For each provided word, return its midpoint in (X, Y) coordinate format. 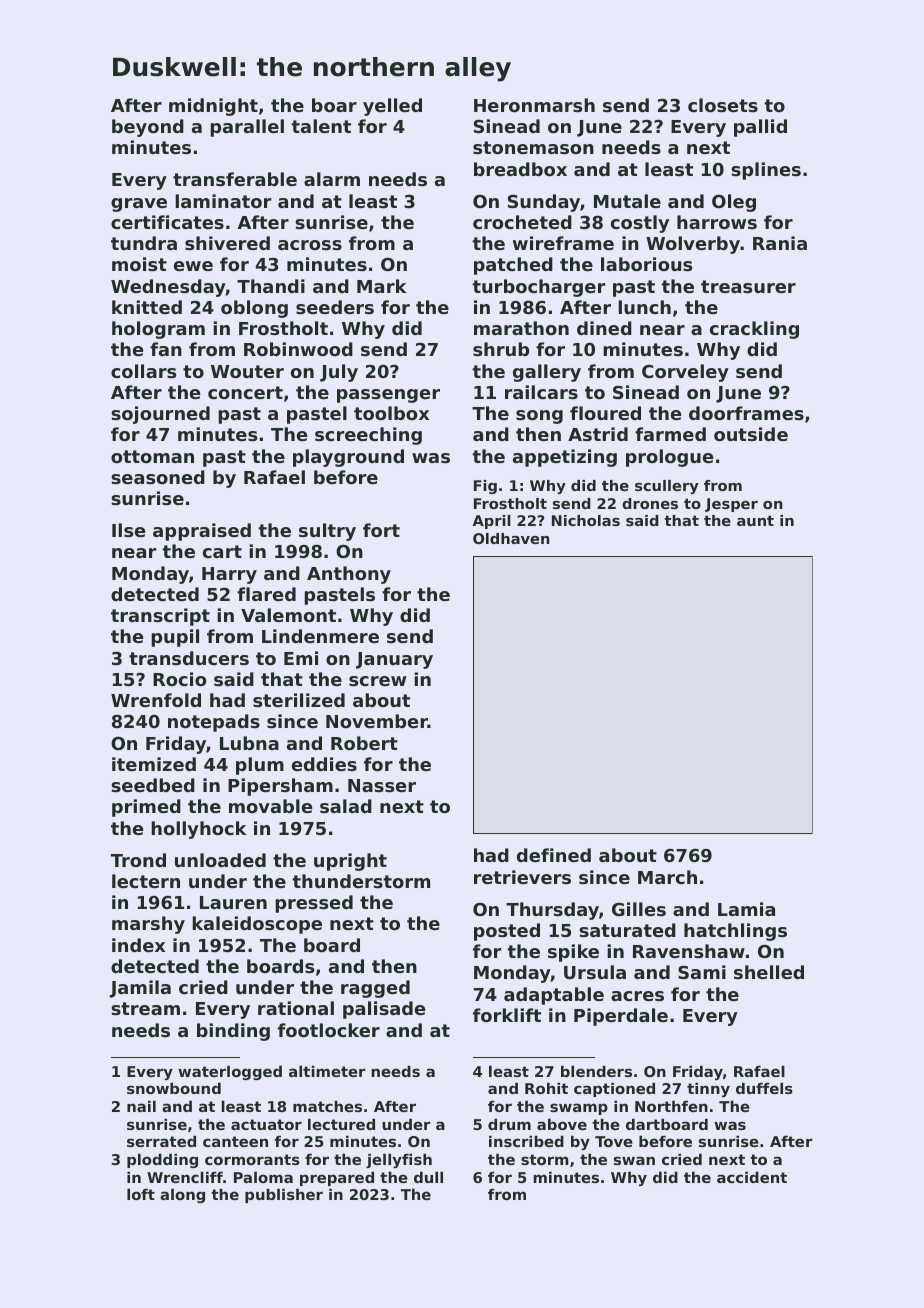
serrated (161, 1141)
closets (723, 105)
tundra (144, 243)
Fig (485, 487)
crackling (754, 330)
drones (650, 503)
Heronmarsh (534, 105)
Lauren (233, 902)
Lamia (746, 909)
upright (350, 862)
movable (270, 806)
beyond (148, 128)
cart (222, 551)
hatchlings (735, 932)
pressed (314, 904)
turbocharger (538, 288)
